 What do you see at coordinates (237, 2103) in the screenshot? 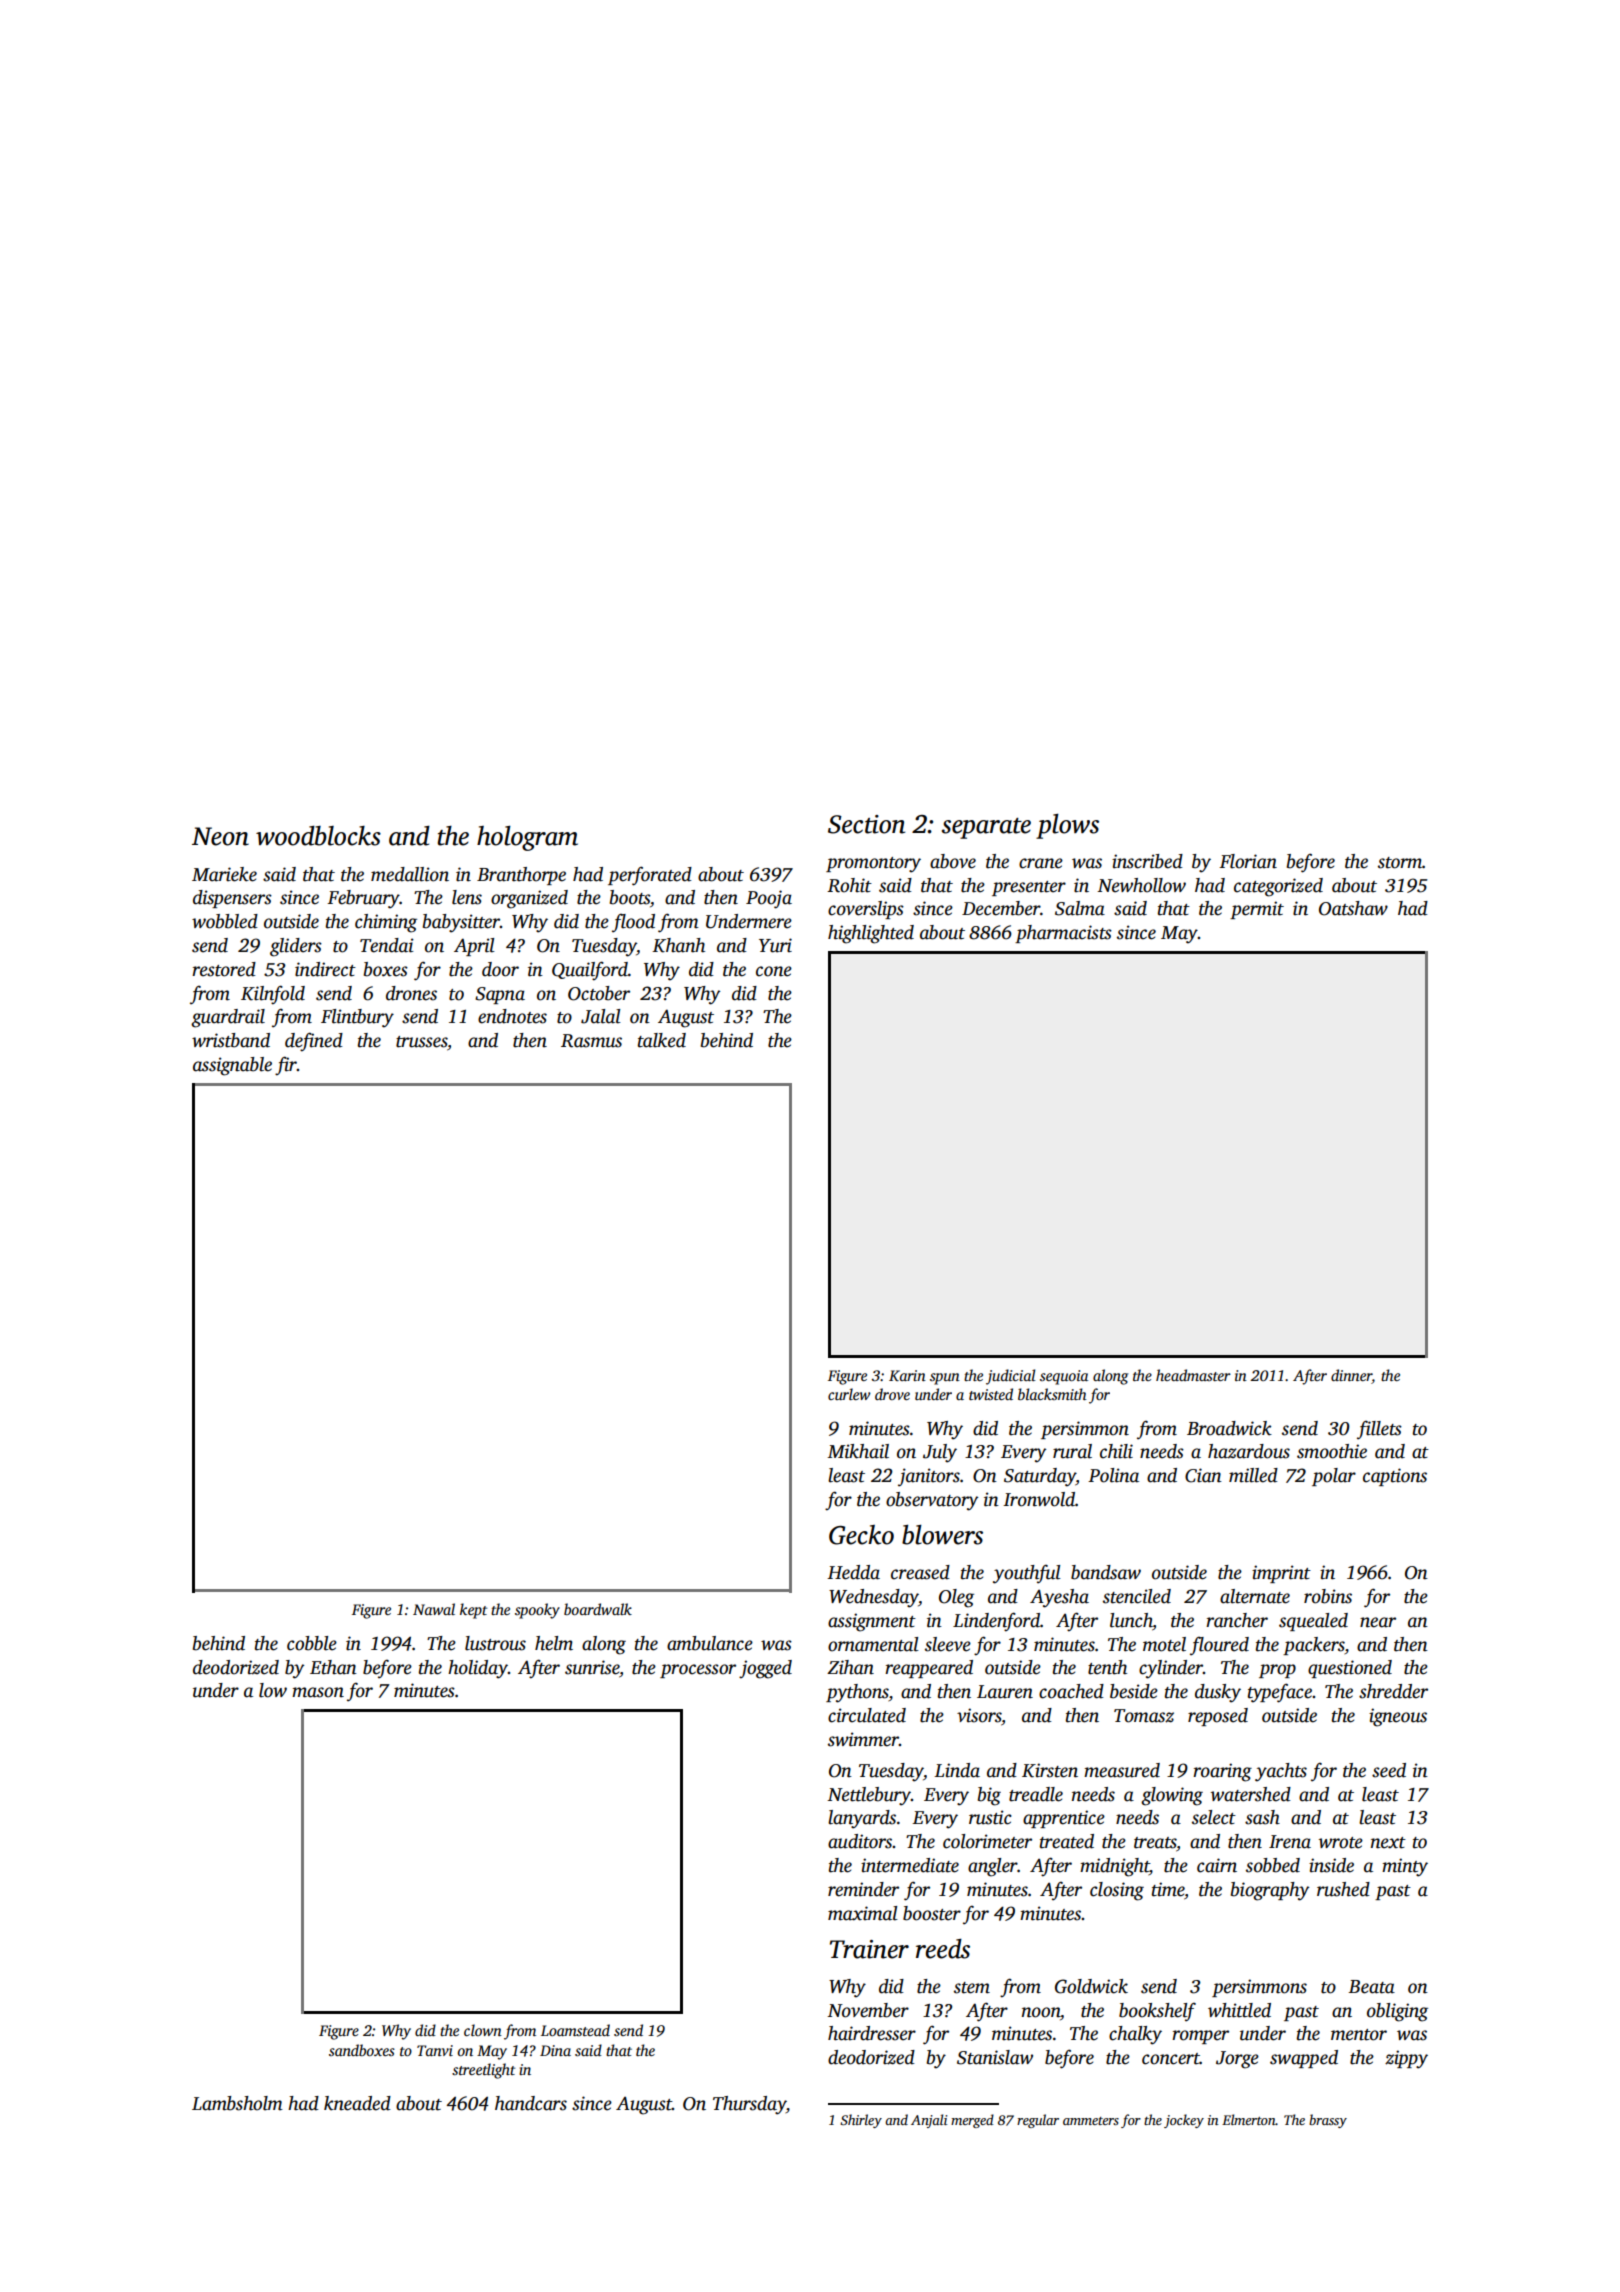
I see `Lambsholm` at bounding box center [237, 2103].
